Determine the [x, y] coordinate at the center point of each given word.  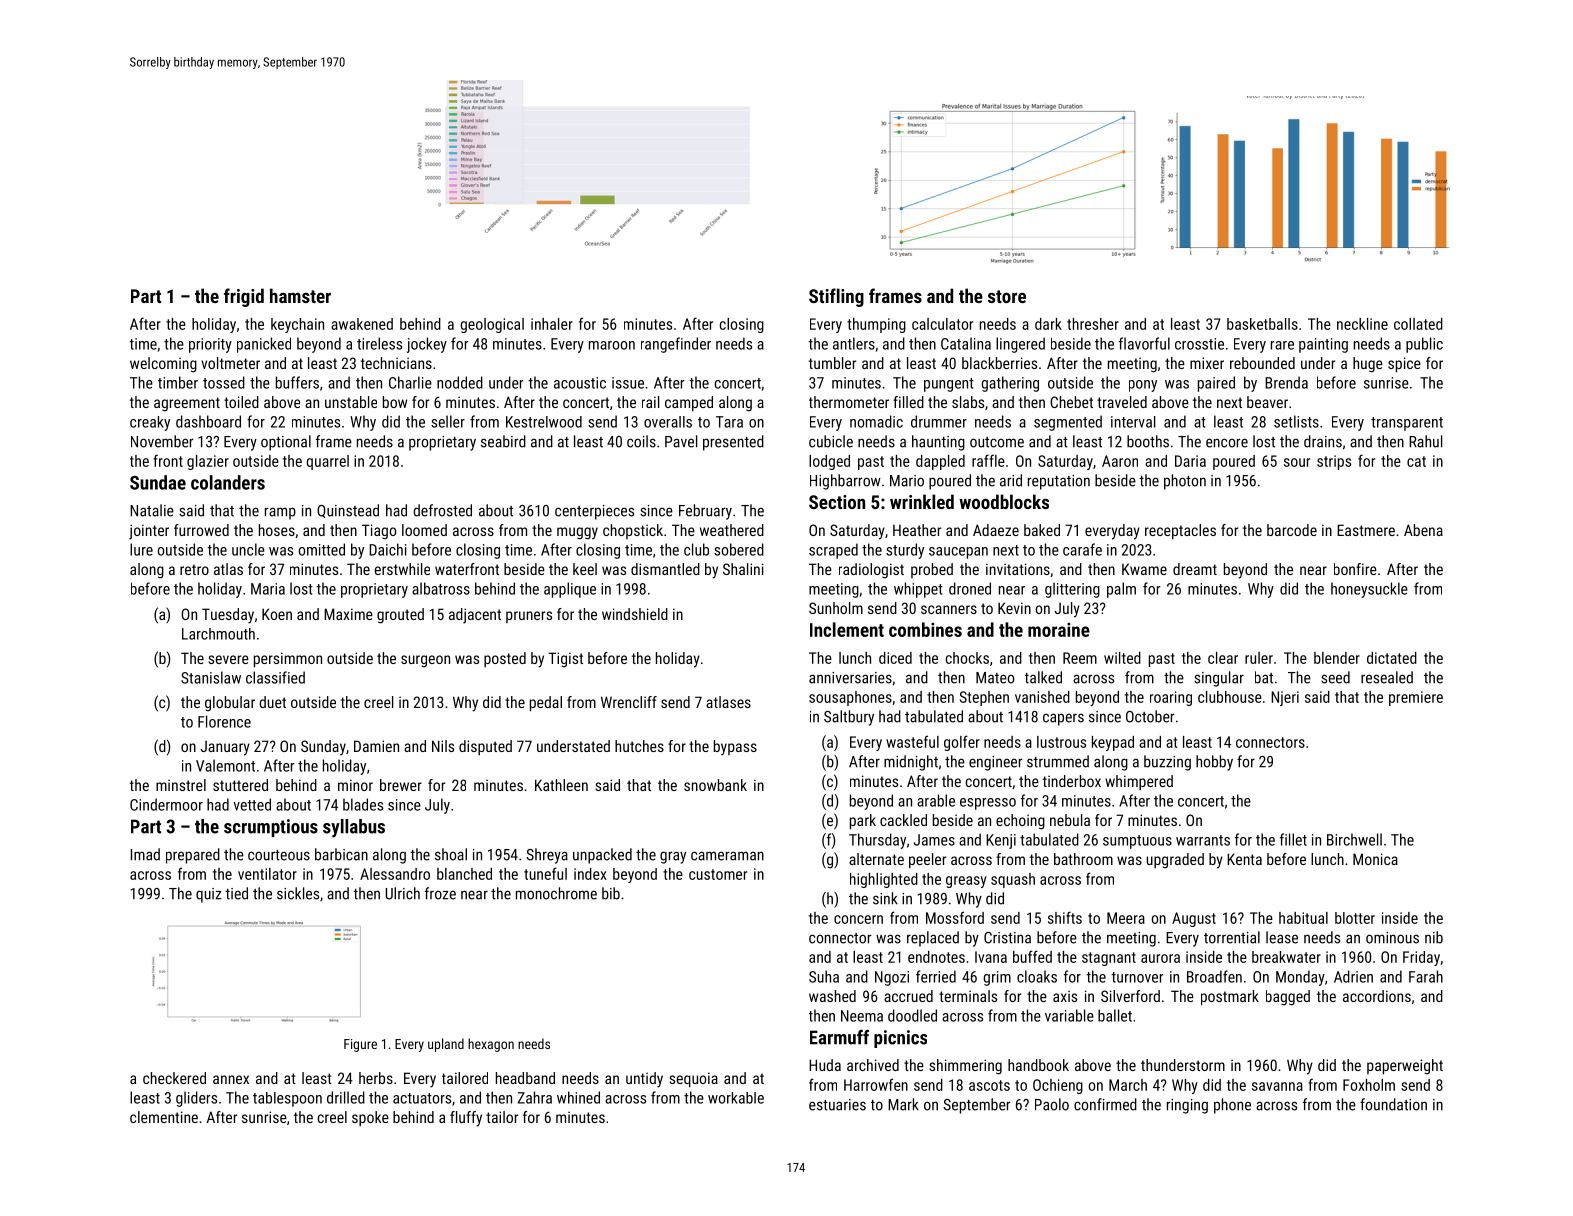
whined [578, 1097]
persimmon [288, 659]
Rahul [1426, 441]
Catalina [966, 343]
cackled [903, 820]
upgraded [1175, 861]
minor [355, 785]
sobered [739, 549]
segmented [1068, 423]
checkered [174, 1078]
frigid [244, 297]
